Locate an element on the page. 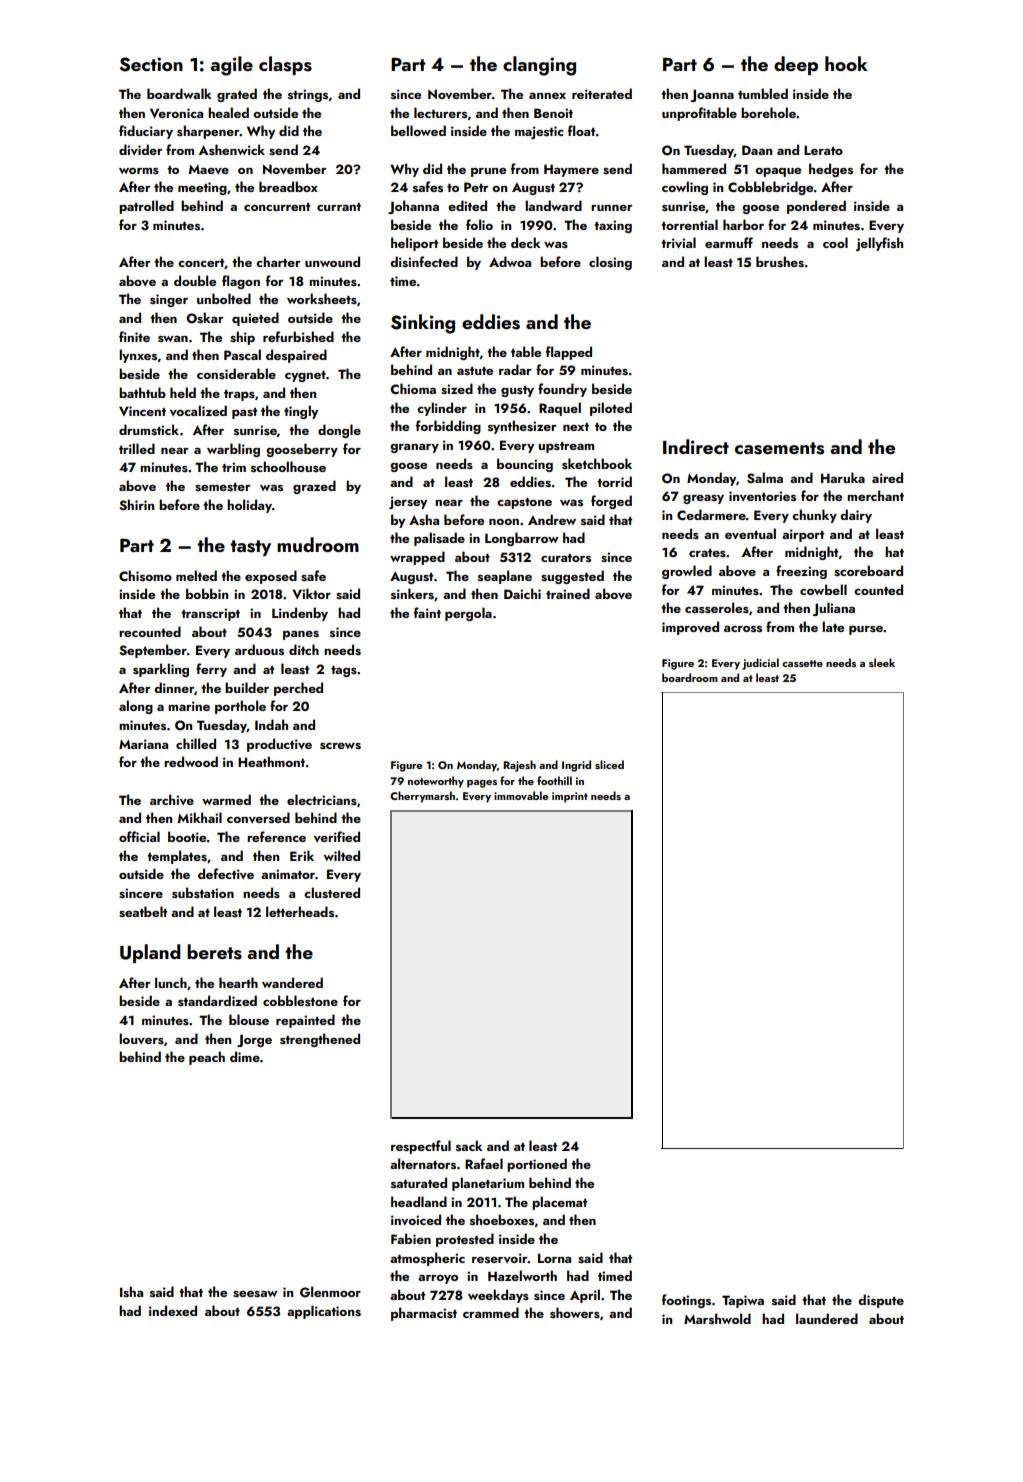 The width and height of the image is (1023, 1482). merchant is located at coordinates (875, 495).
